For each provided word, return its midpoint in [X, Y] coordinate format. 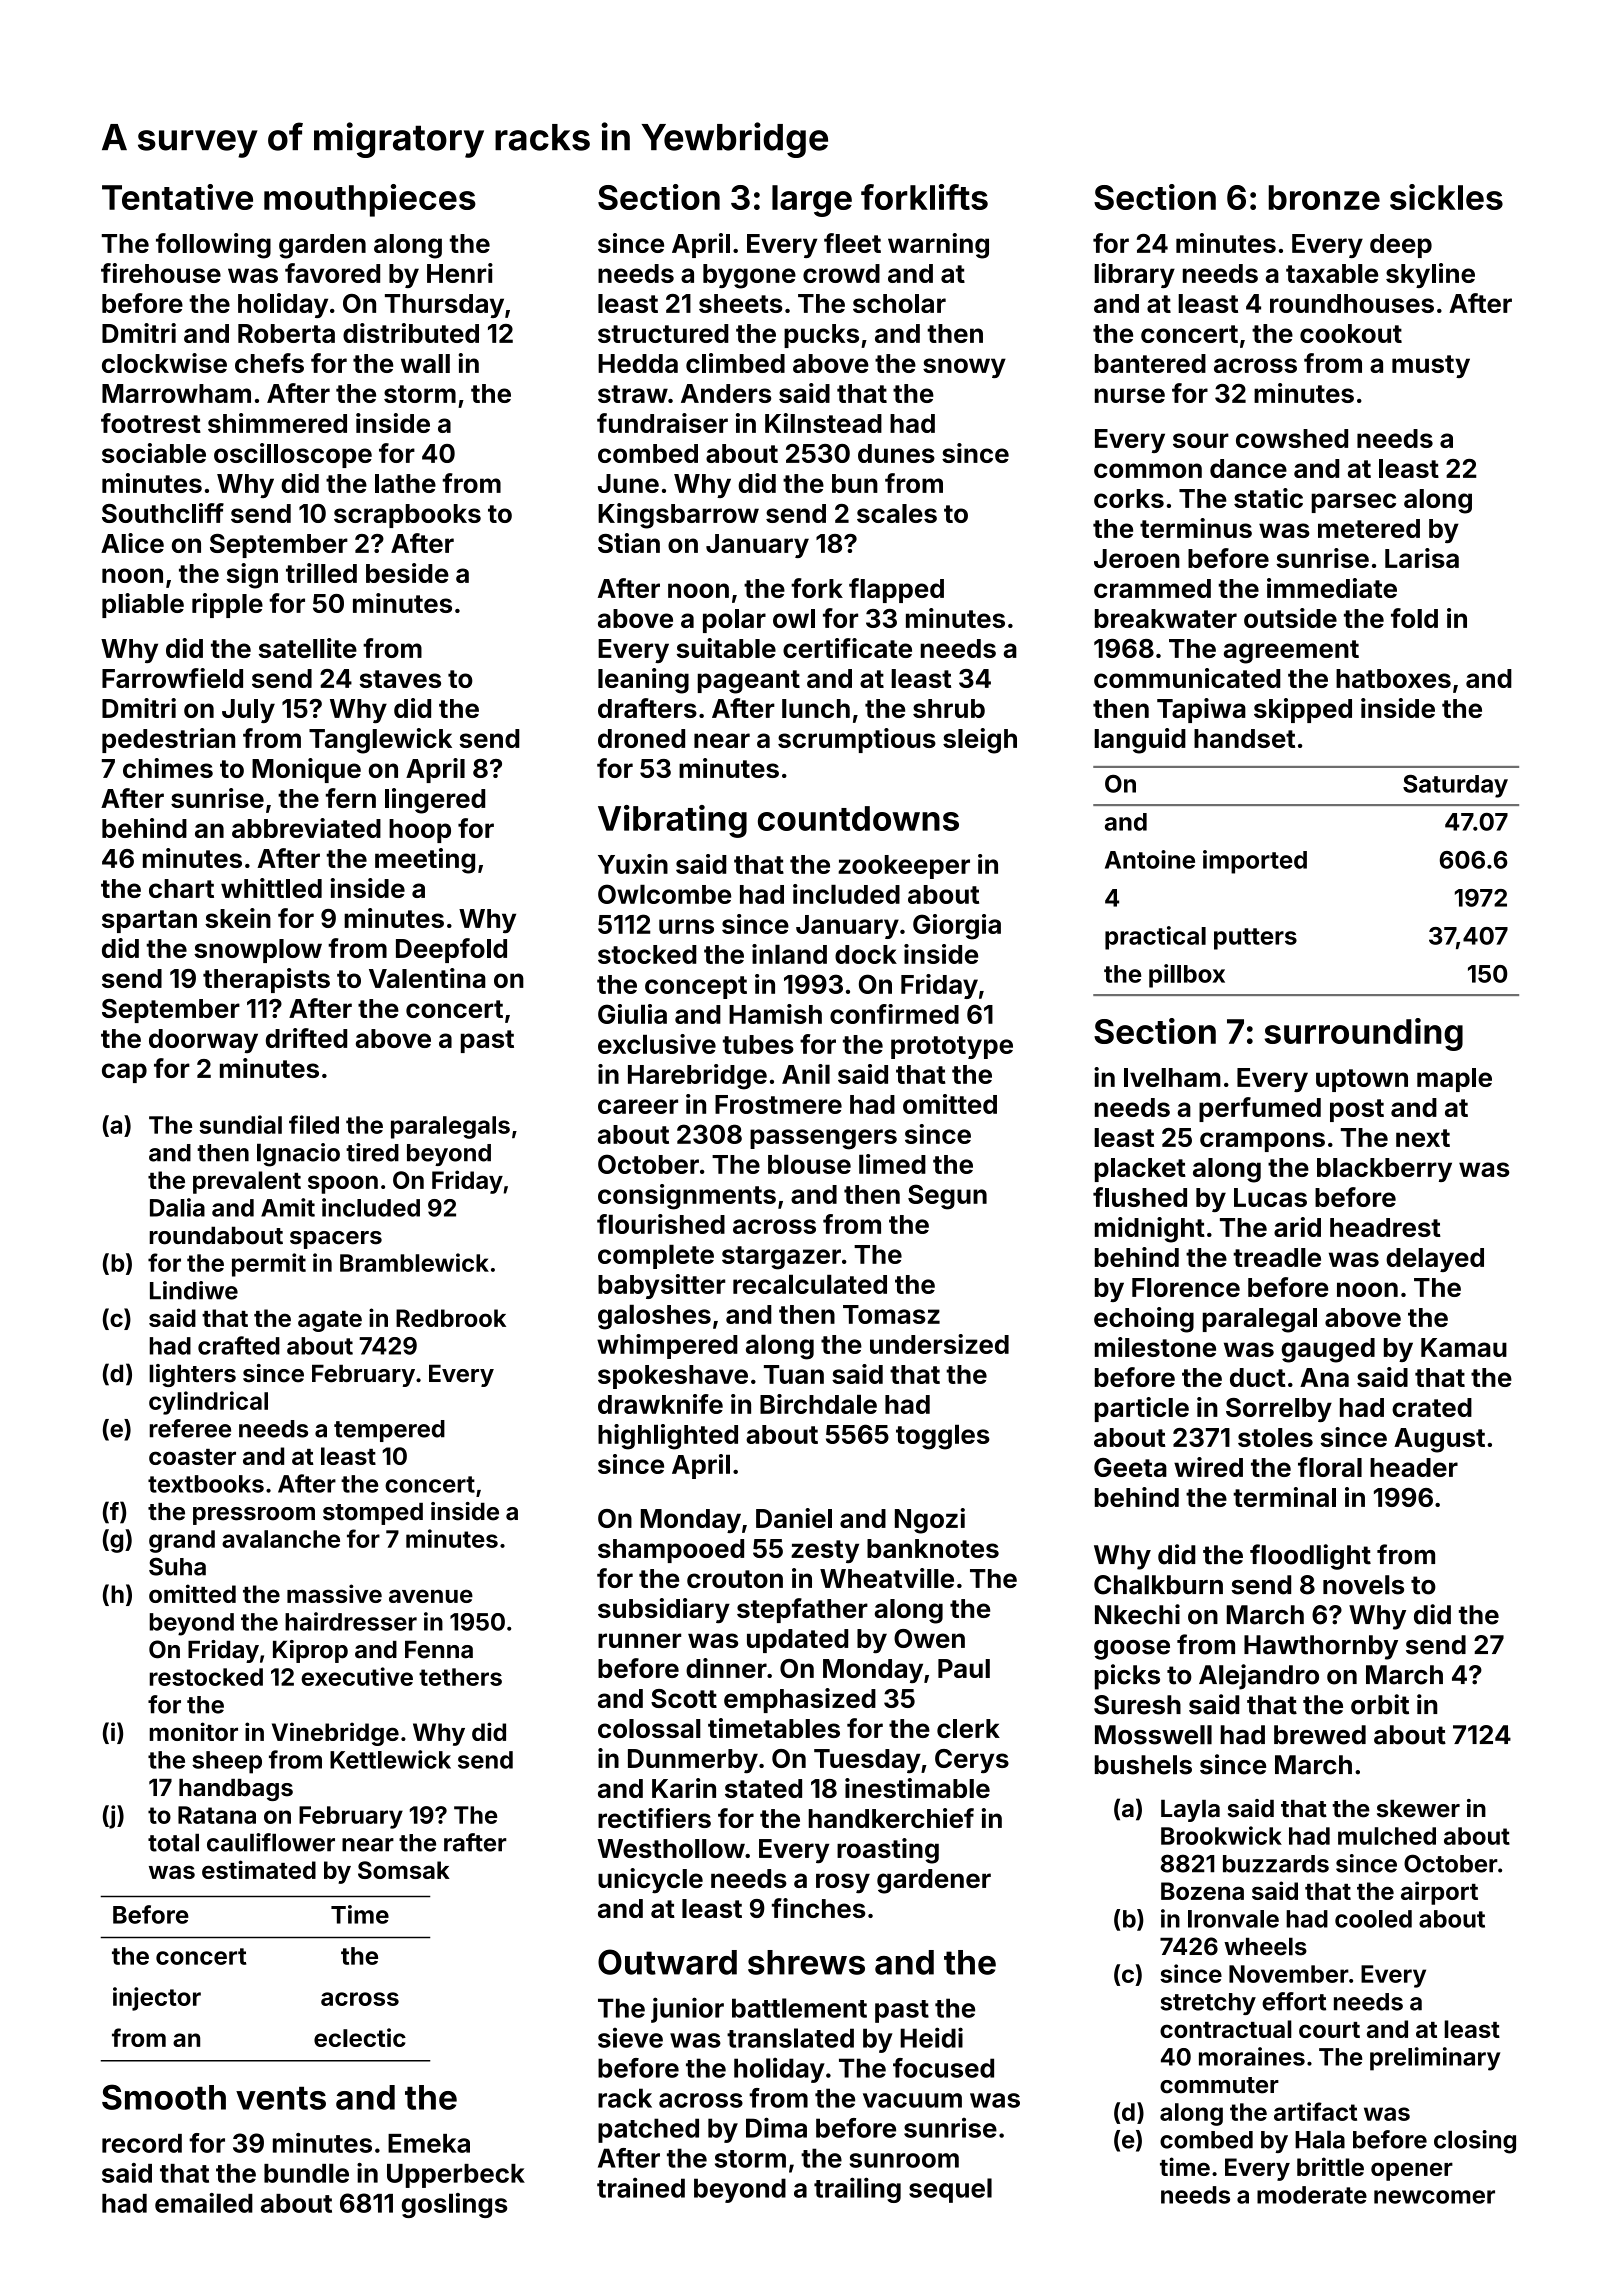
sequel [950, 2190]
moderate [1312, 2195]
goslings [454, 2205]
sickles [1446, 197]
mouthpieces [370, 200]
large [812, 201]
